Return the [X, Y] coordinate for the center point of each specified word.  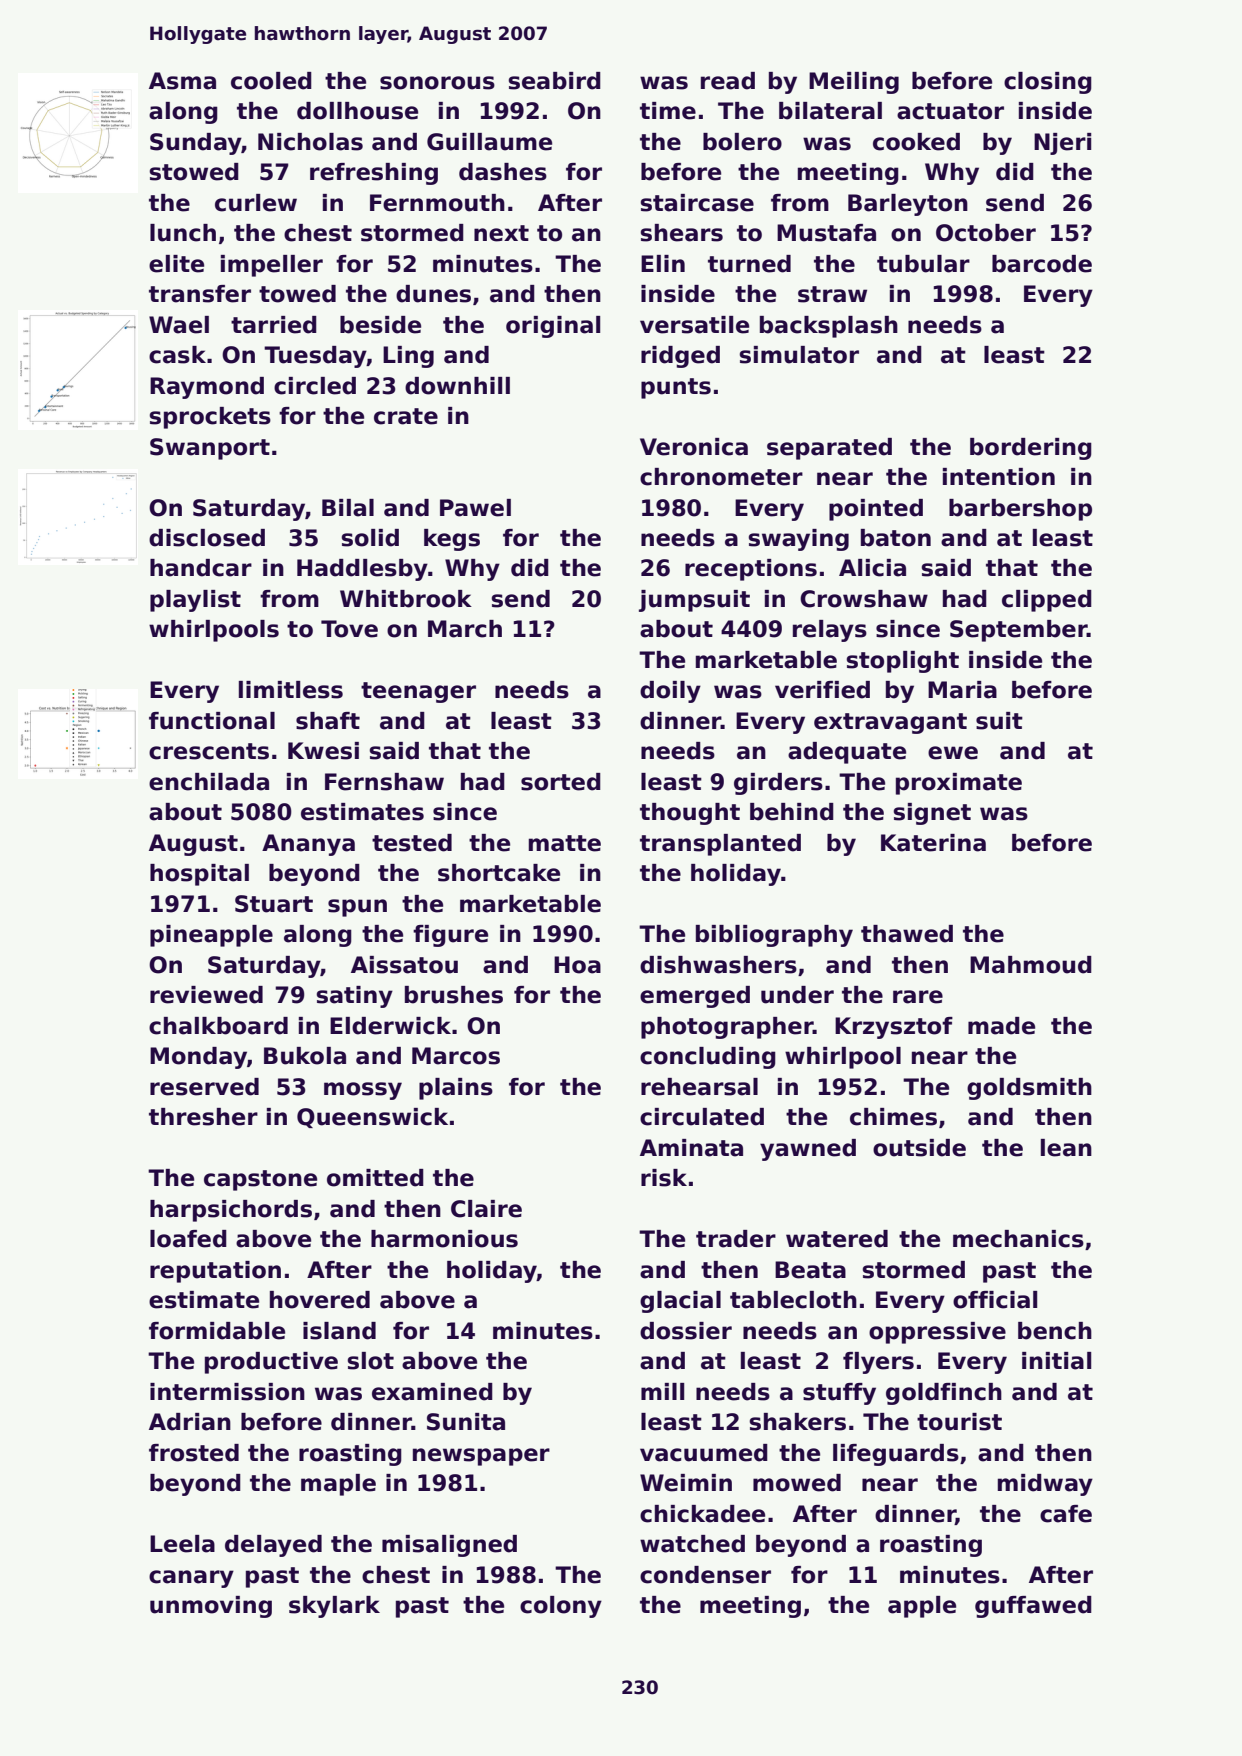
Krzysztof [894, 1028]
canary [191, 1579]
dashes [503, 172]
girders [778, 784]
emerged [695, 997]
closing [1048, 83]
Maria [962, 690]
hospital [199, 875]
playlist [195, 601]
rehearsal [699, 1087]
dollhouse [357, 111]
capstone [260, 1180]
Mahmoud [1031, 965]
